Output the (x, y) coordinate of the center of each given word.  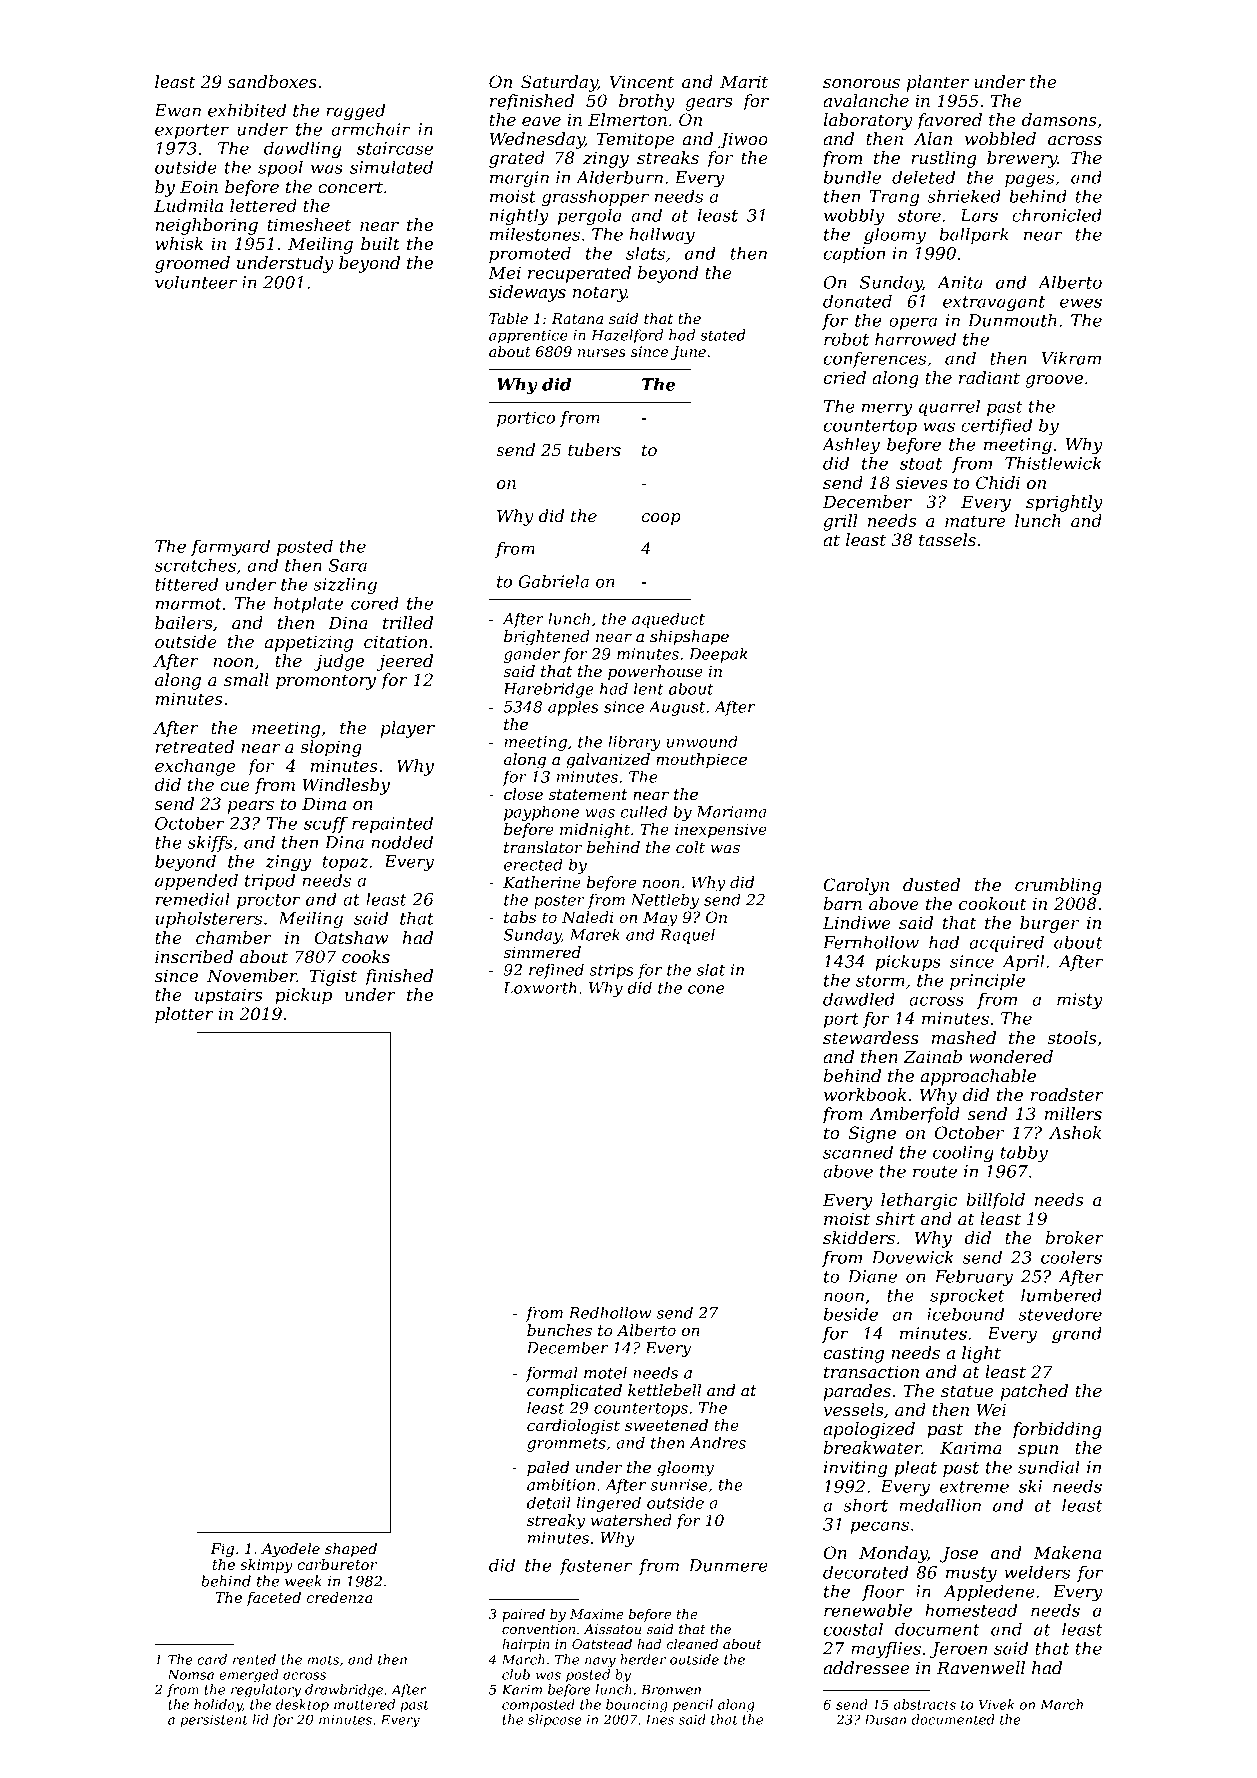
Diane (872, 1276)
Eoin (199, 186)
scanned (858, 1152)
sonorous (861, 83)
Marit (744, 81)
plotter (184, 1015)
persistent (214, 1721)
